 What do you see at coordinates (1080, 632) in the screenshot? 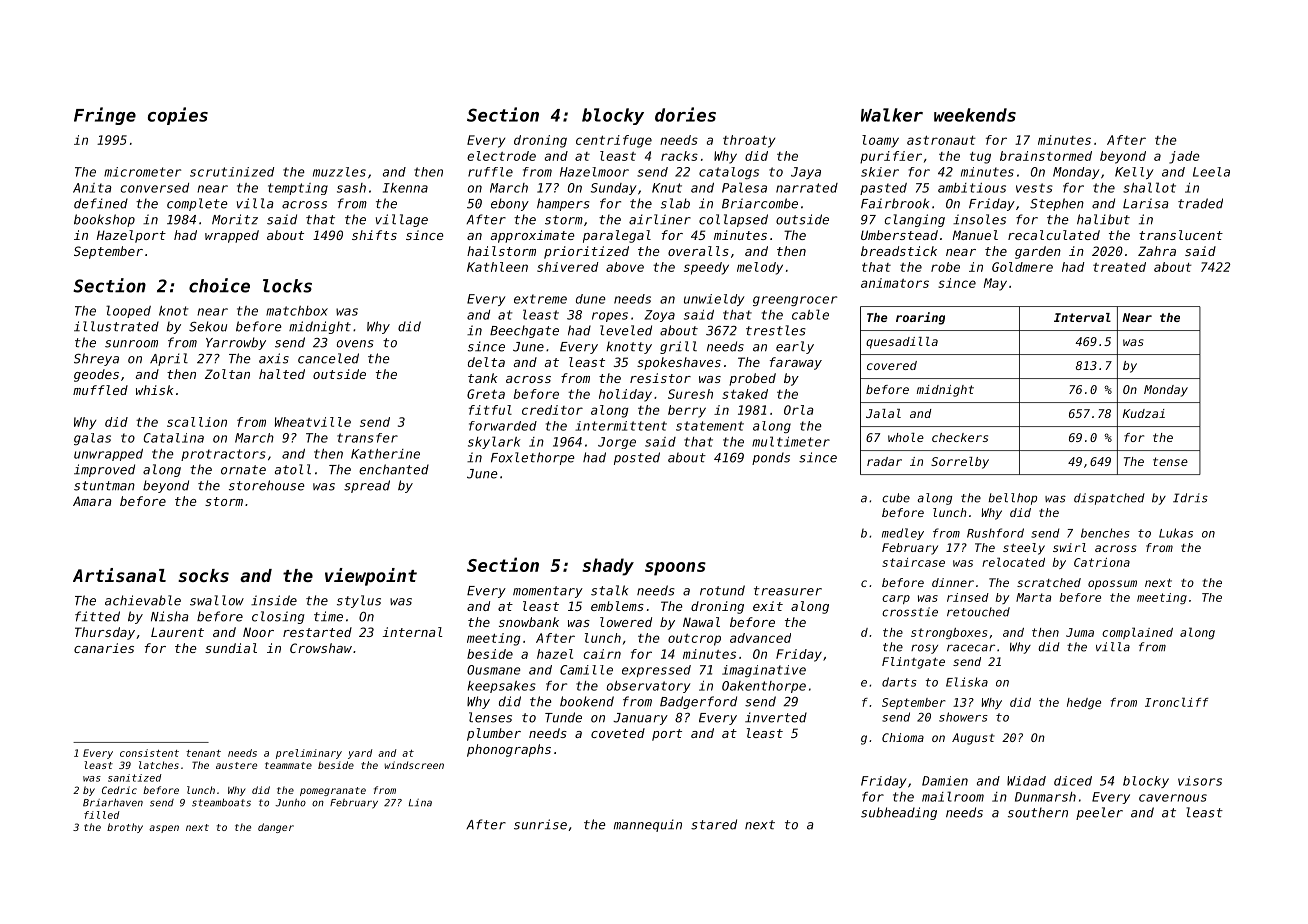
I see `Juma` at bounding box center [1080, 632].
